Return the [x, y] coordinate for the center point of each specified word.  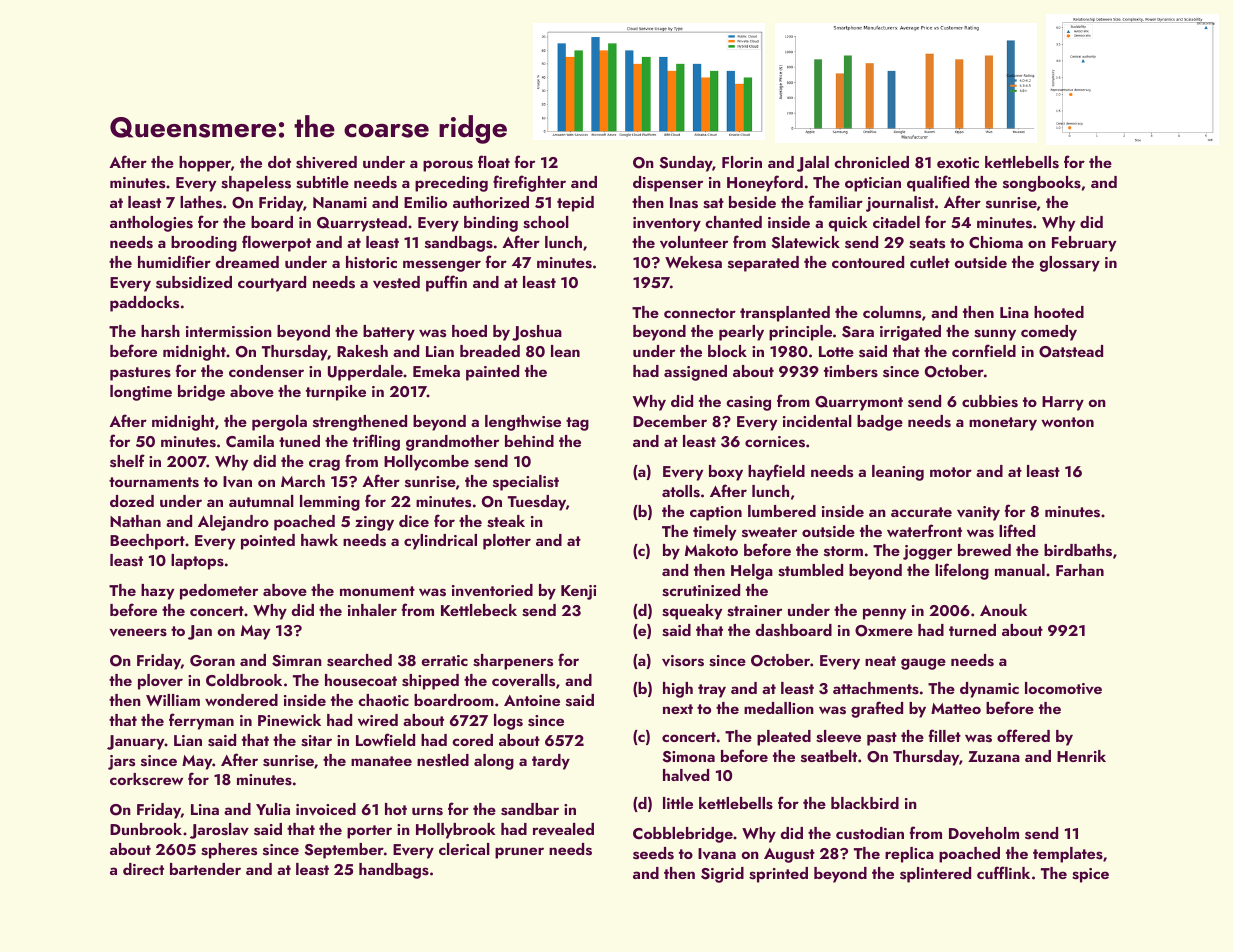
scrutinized [701, 590]
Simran [297, 661]
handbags [394, 871]
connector [700, 313]
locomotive [1063, 688]
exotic [958, 162]
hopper [205, 164]
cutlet [930, 262]
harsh [160, 331]
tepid [575, 204]
